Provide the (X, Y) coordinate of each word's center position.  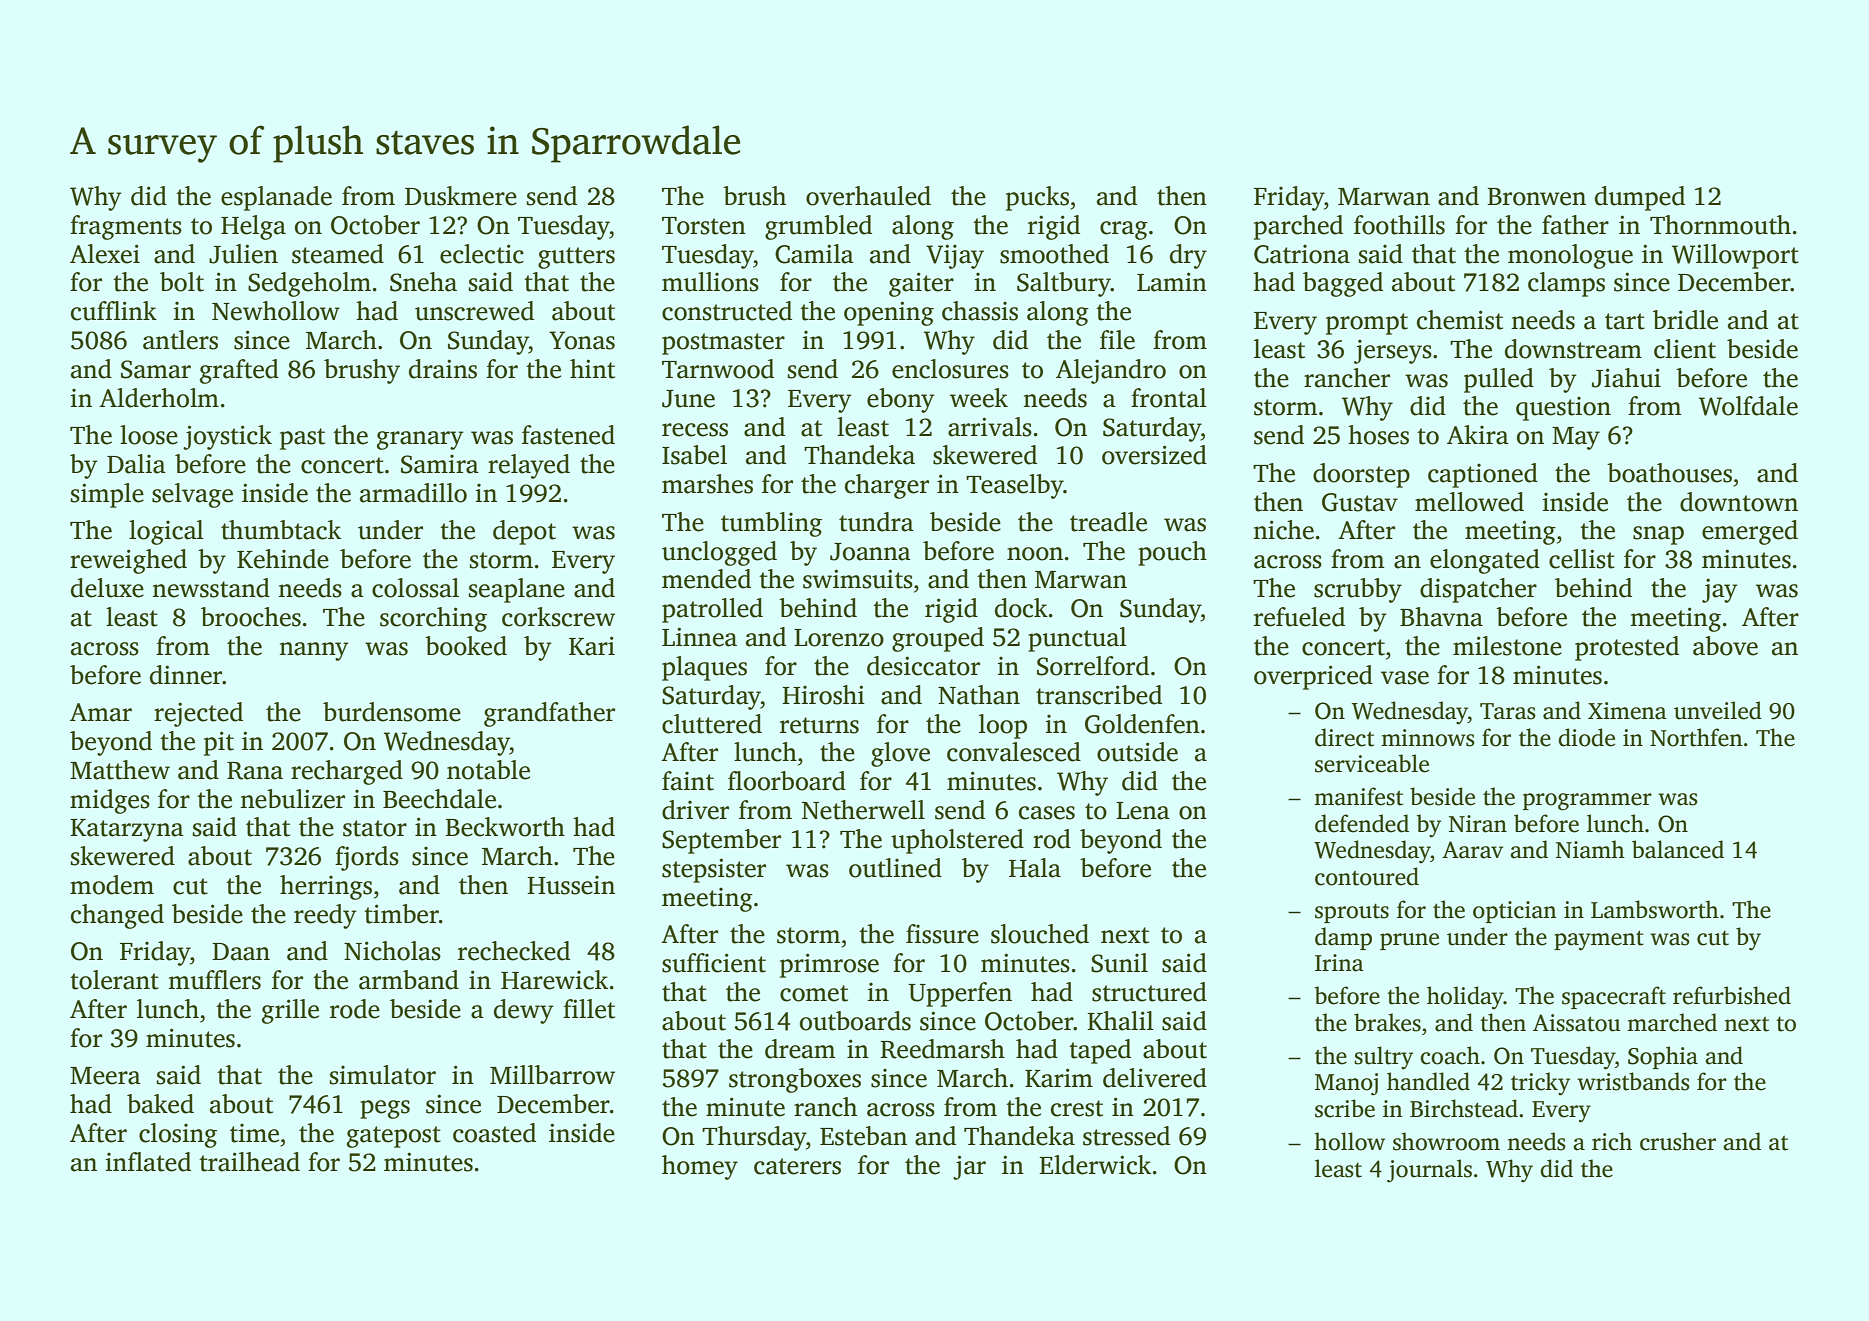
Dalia (136, 464)
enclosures (950, 369)
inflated (148, 1162)
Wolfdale (1748, 406)
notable (488, 770)
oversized (1154, 455)
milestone (1507, 646)
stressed (1126, 1136)
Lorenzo (839, 638)
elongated (1485, 561)
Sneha (423, 282)
